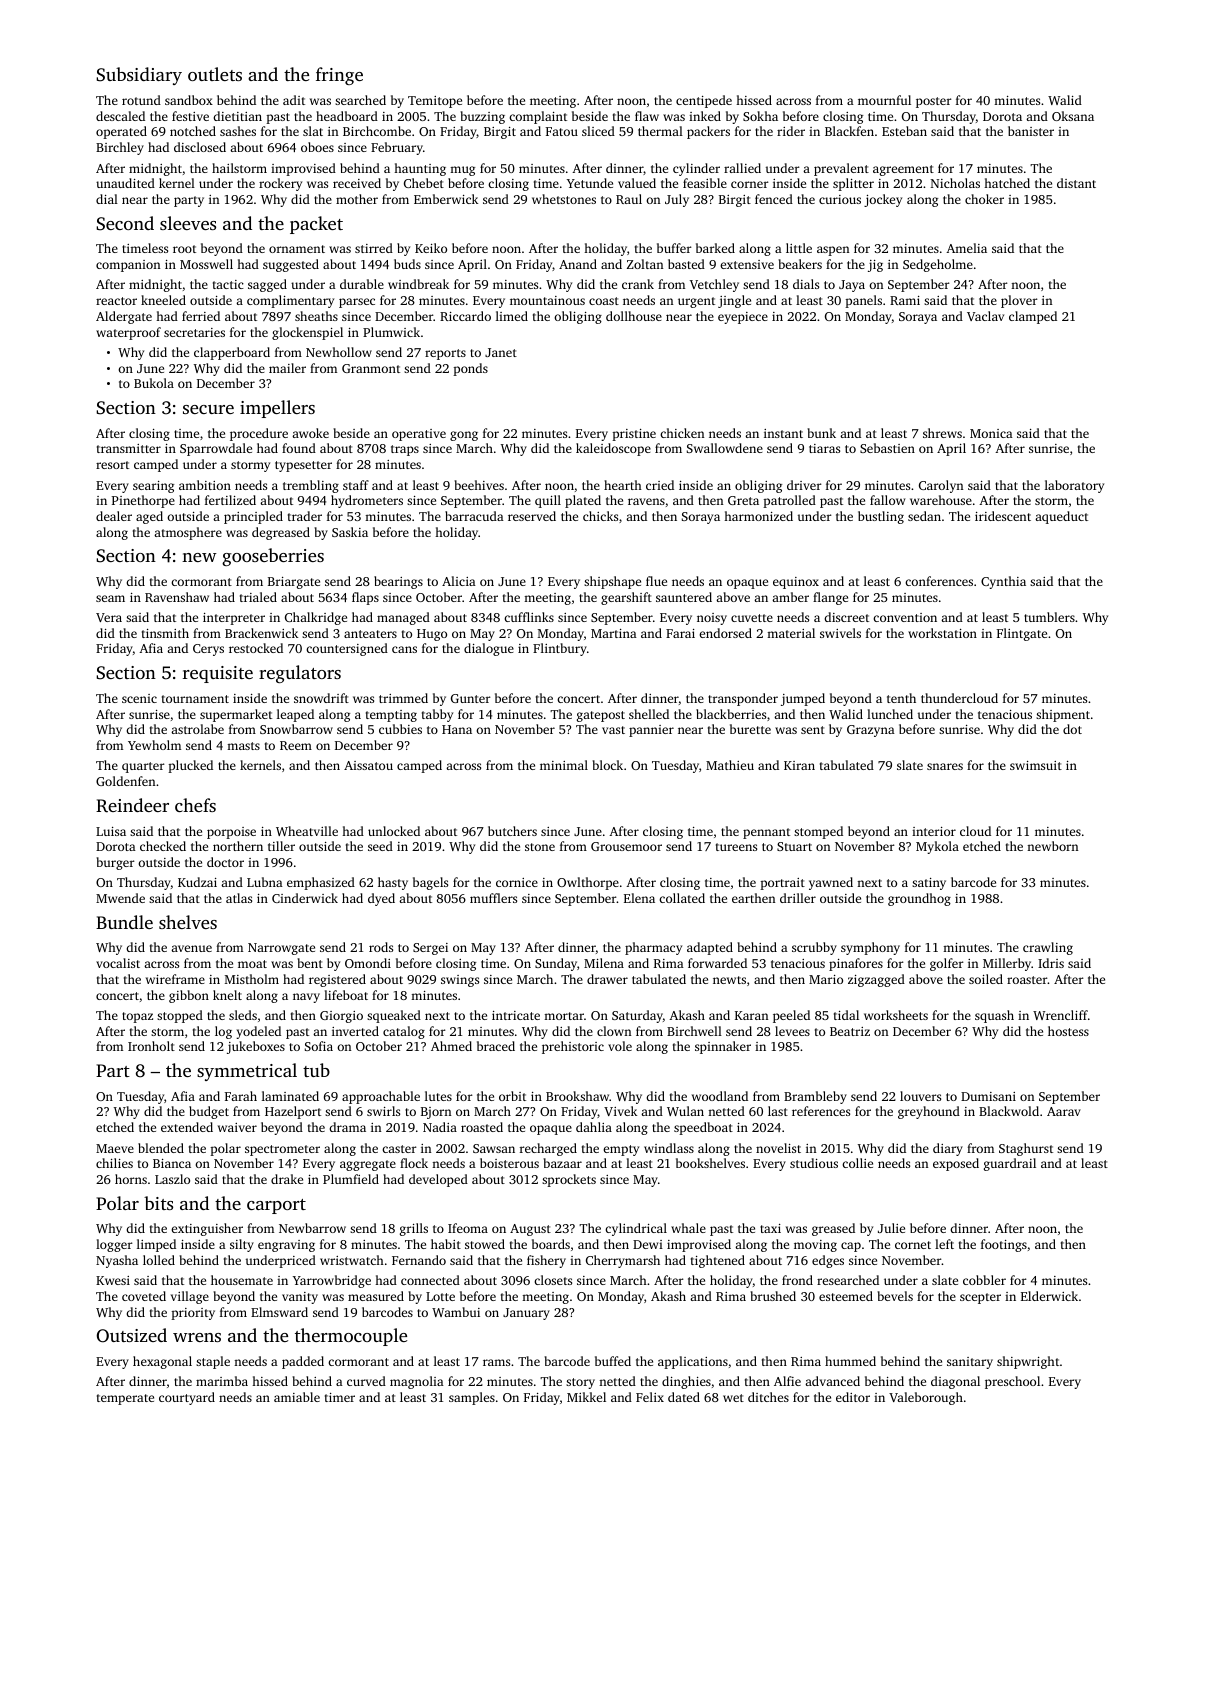 Image resolution: width=1207 pixels, height=1708 pixels. Describe the element at coordinates (435, 102) in the image. I see `Temitope` at that location.
